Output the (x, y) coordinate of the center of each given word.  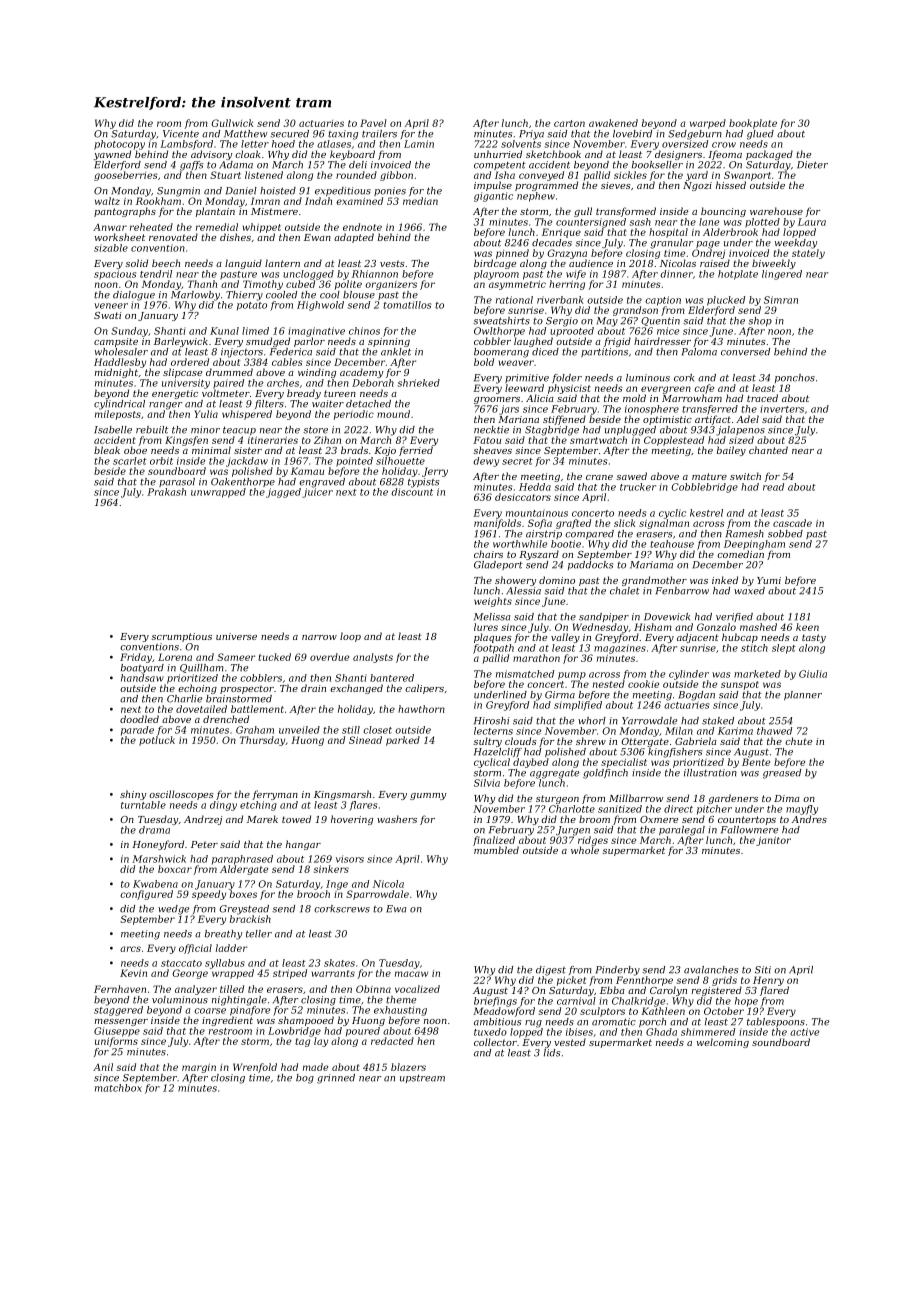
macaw (411, 974)
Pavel (373, 123)
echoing (197, 689)
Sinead (365, 740)
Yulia (206, 414)
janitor (773, 841)
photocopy (119, 145)
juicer (317, 493)
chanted (768, 450)
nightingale (239, 1001)
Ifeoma (725, 155)
